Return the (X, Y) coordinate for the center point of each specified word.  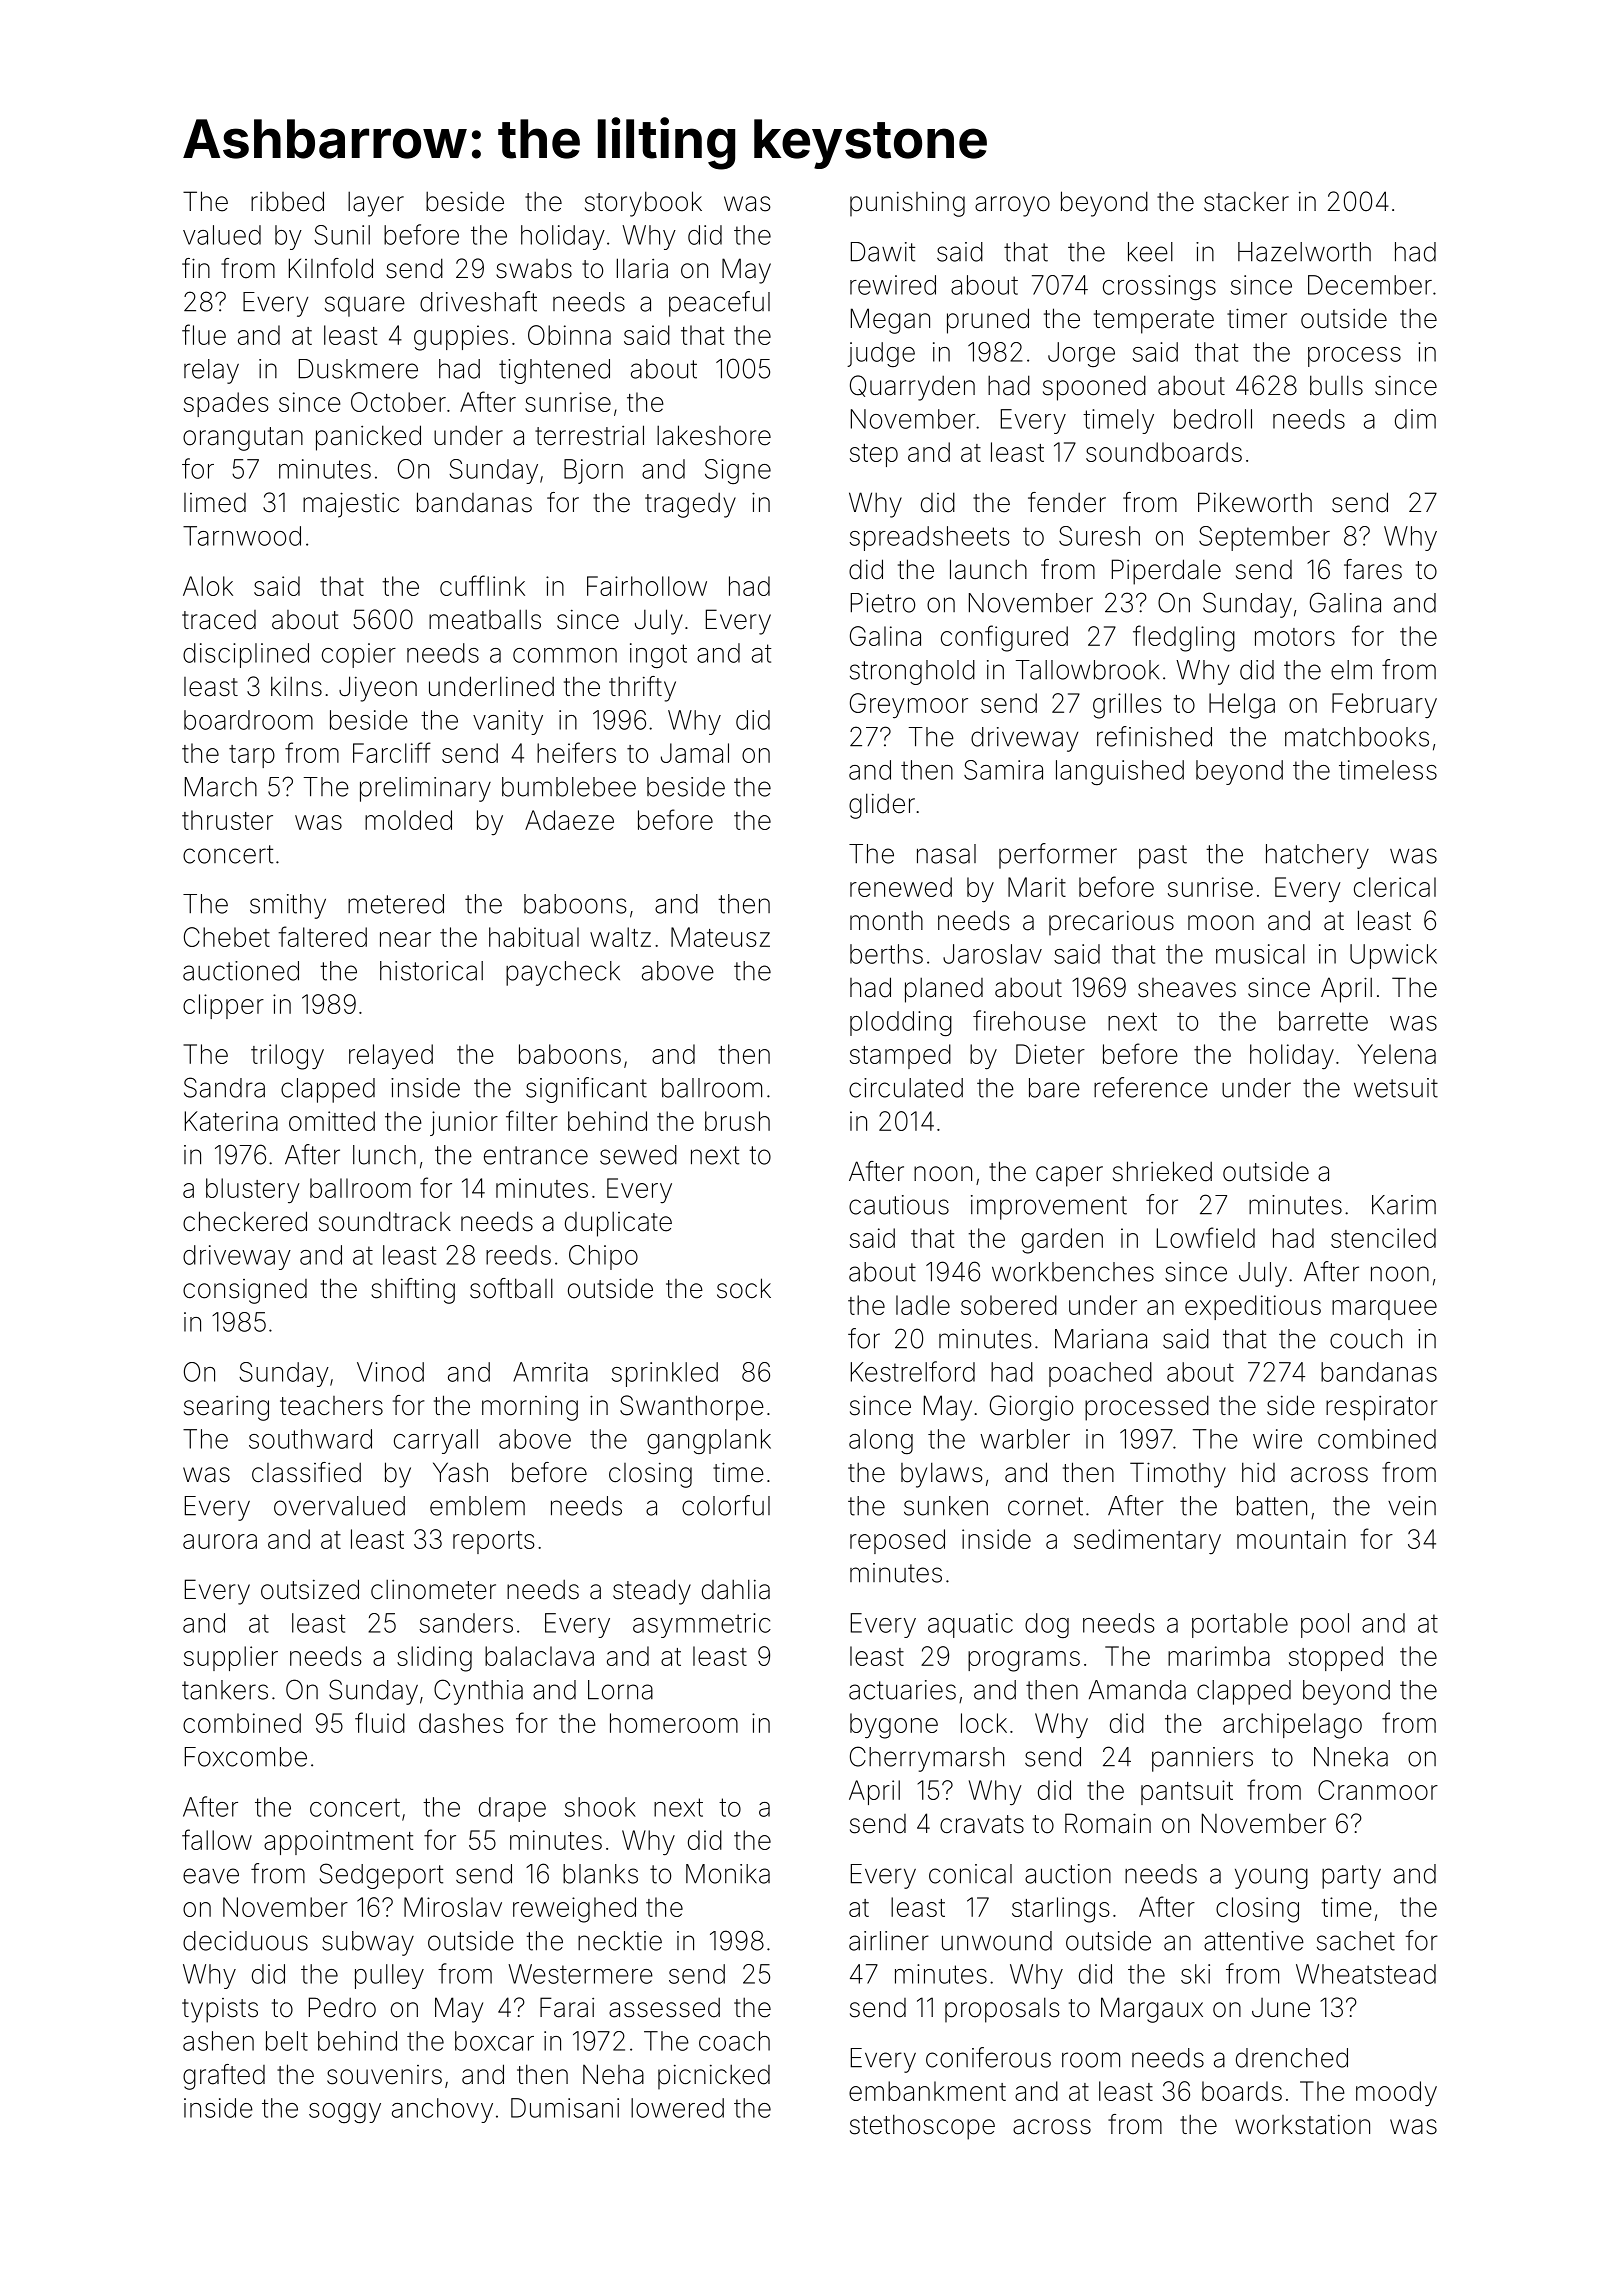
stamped (900, 1056)
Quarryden (912, 388)
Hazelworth (1304, 252)
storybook (643, 204)
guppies (461, 338)
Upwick (1393, 956)
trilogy (287, 1057)
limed (215, 503)
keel (1150, 252)
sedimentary (1147, 1541)
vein (1412, 1506)
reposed (897, 1541)
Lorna (620, 1690)
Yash (460, 1472)
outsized (310, 1589)
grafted (224, 2077)
